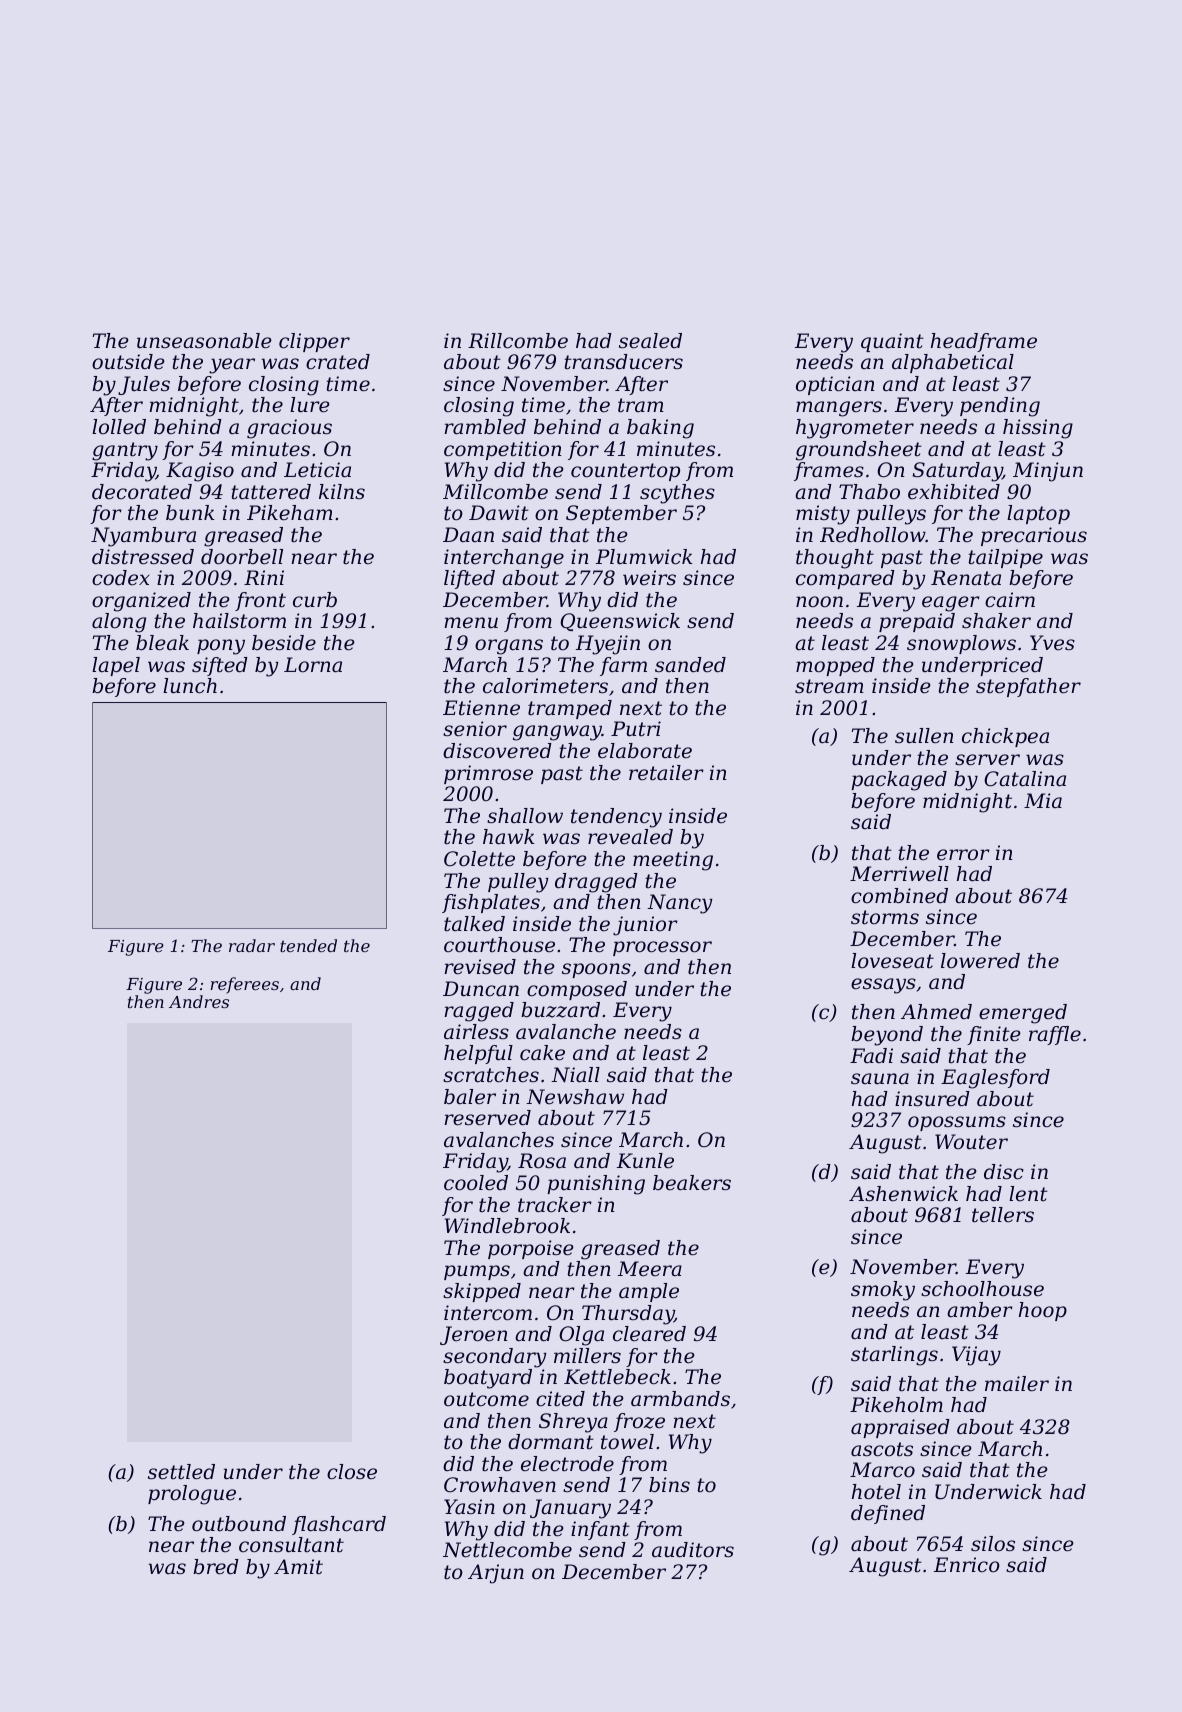 This screenshot has width=1182, height=1712. I want to click on intercom, so click(488, 1313).
